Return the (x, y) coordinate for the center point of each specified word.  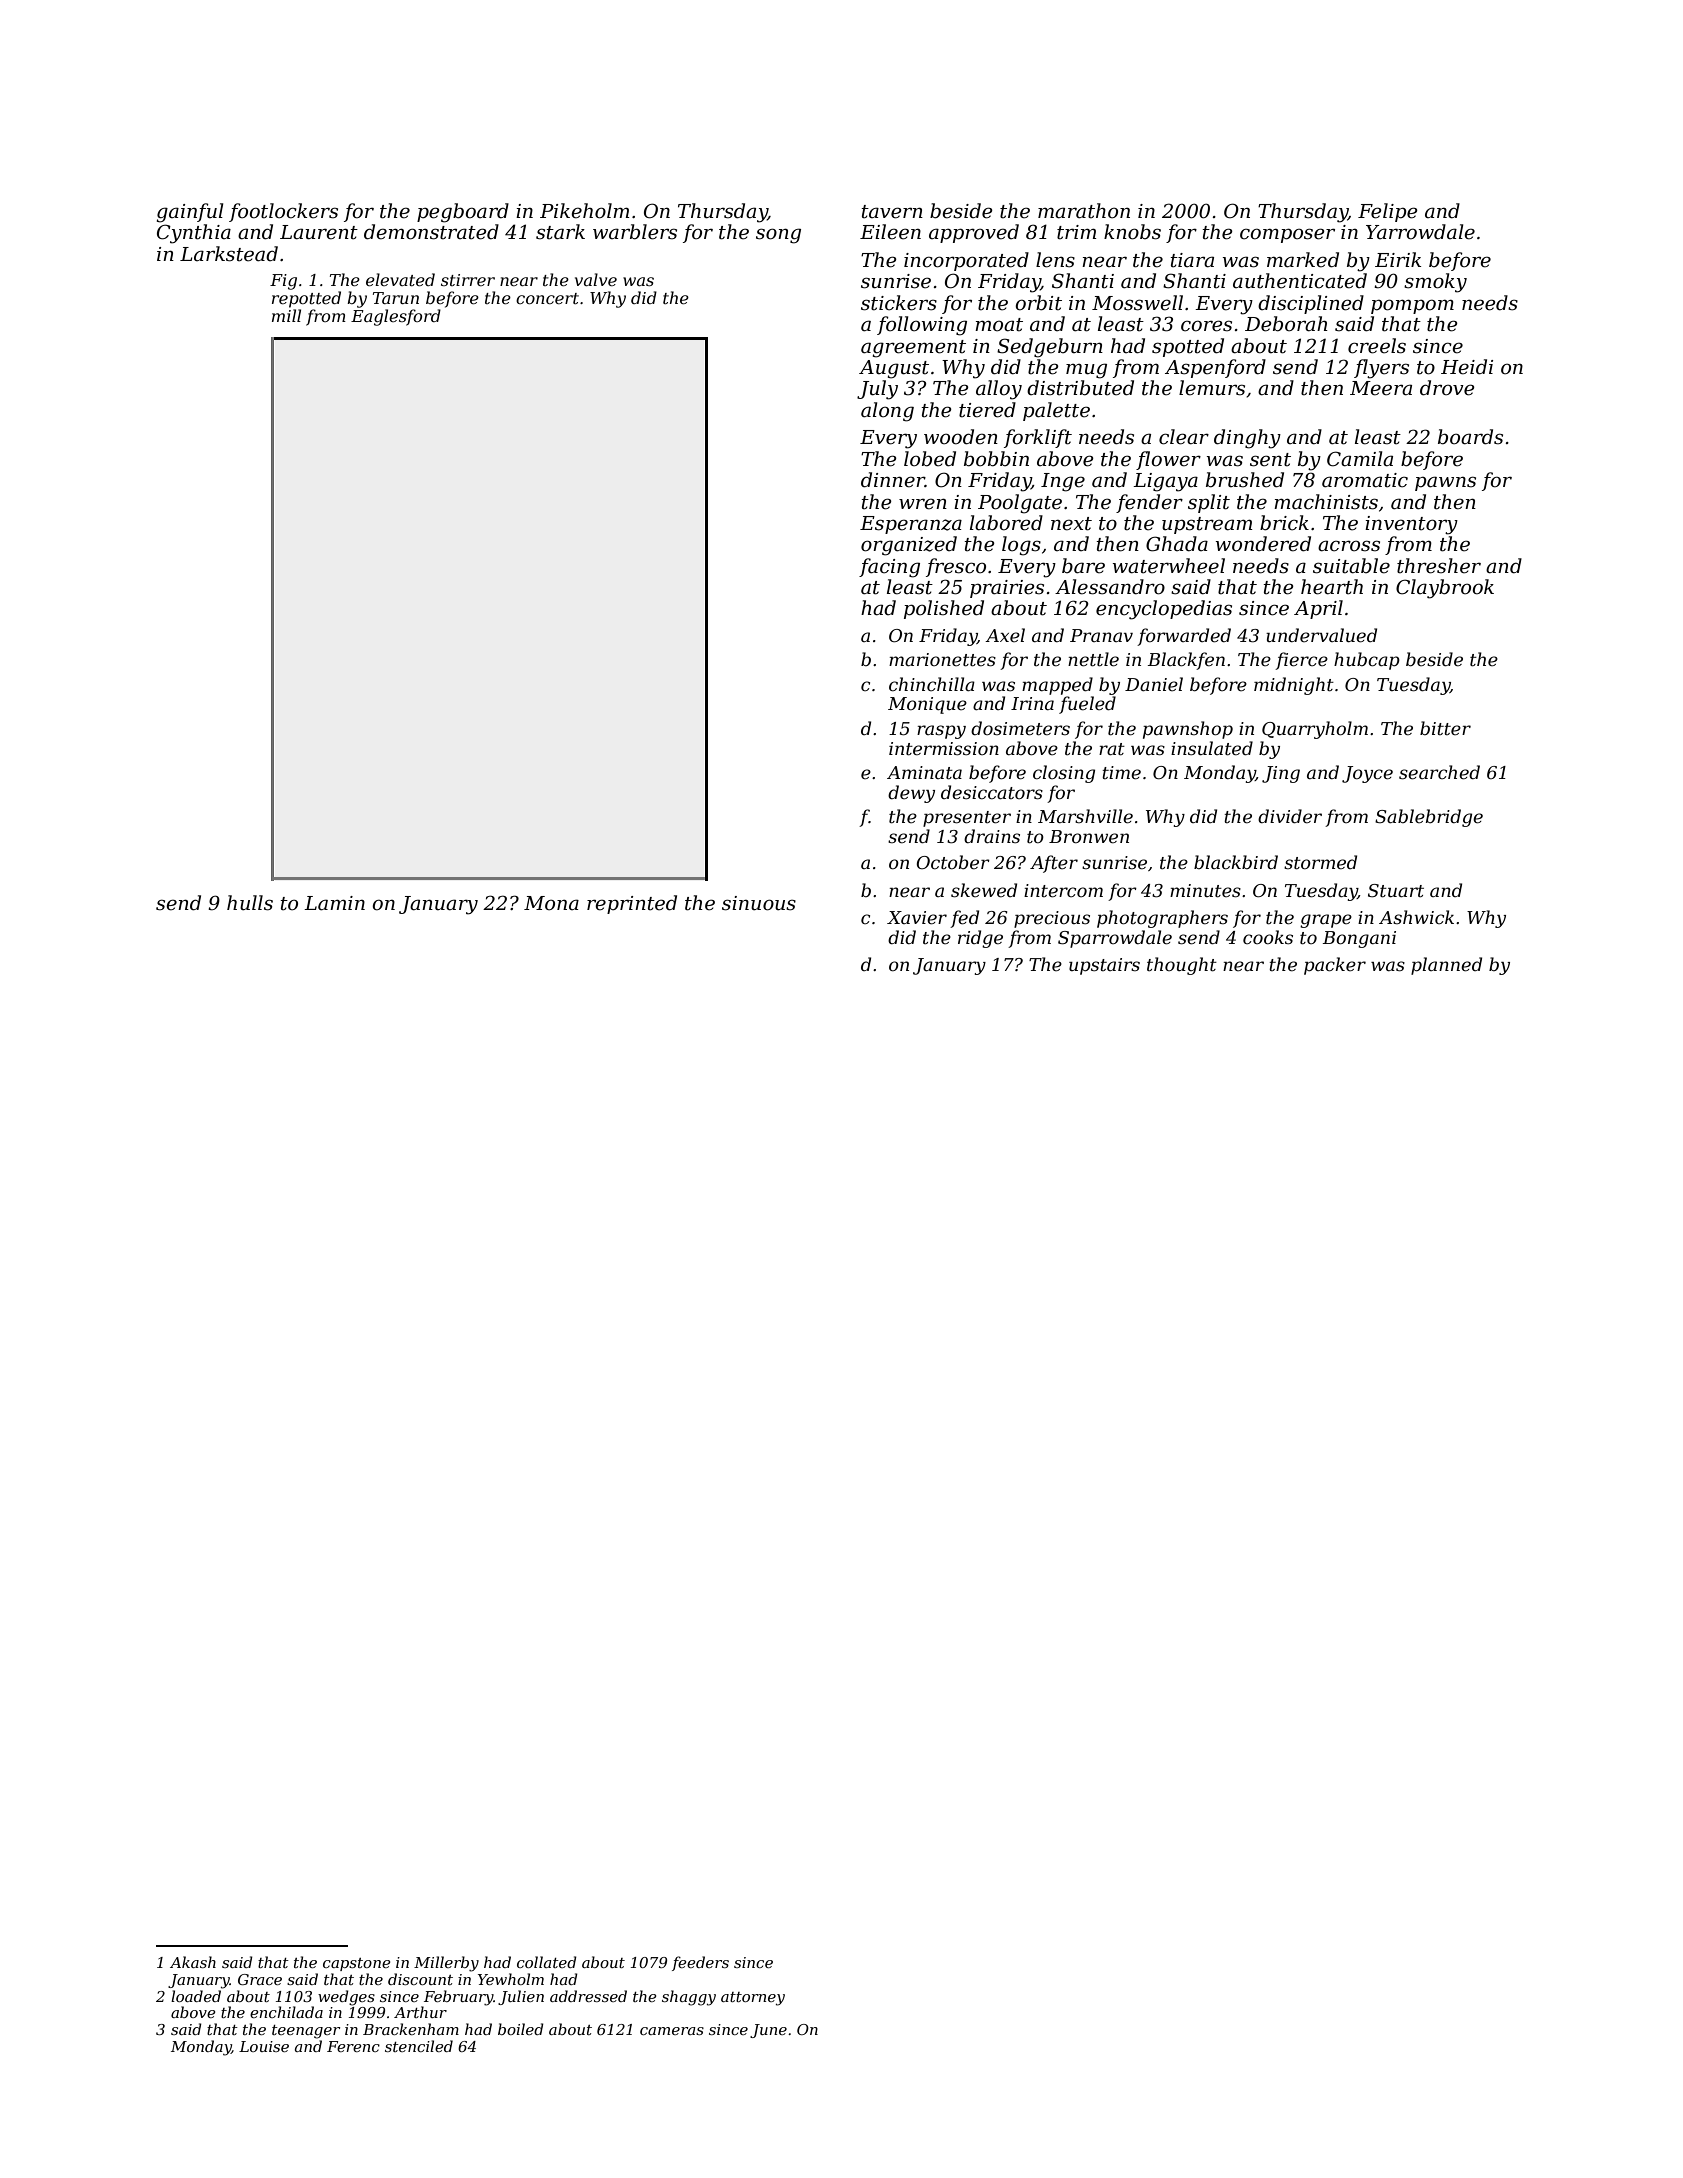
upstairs (1104, 966)
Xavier (917, 918)
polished (944, 609)
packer (1335, 966)
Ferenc (353, 2046)
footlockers (283, 212)
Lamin (334, 903)
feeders (700, 1963)
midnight (1294, 686)
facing (889, 568)
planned (1446, 966)
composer (1287, 235)
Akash (193, 1962)
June (768, 2031)
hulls (250, 903)
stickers (899, 303)
